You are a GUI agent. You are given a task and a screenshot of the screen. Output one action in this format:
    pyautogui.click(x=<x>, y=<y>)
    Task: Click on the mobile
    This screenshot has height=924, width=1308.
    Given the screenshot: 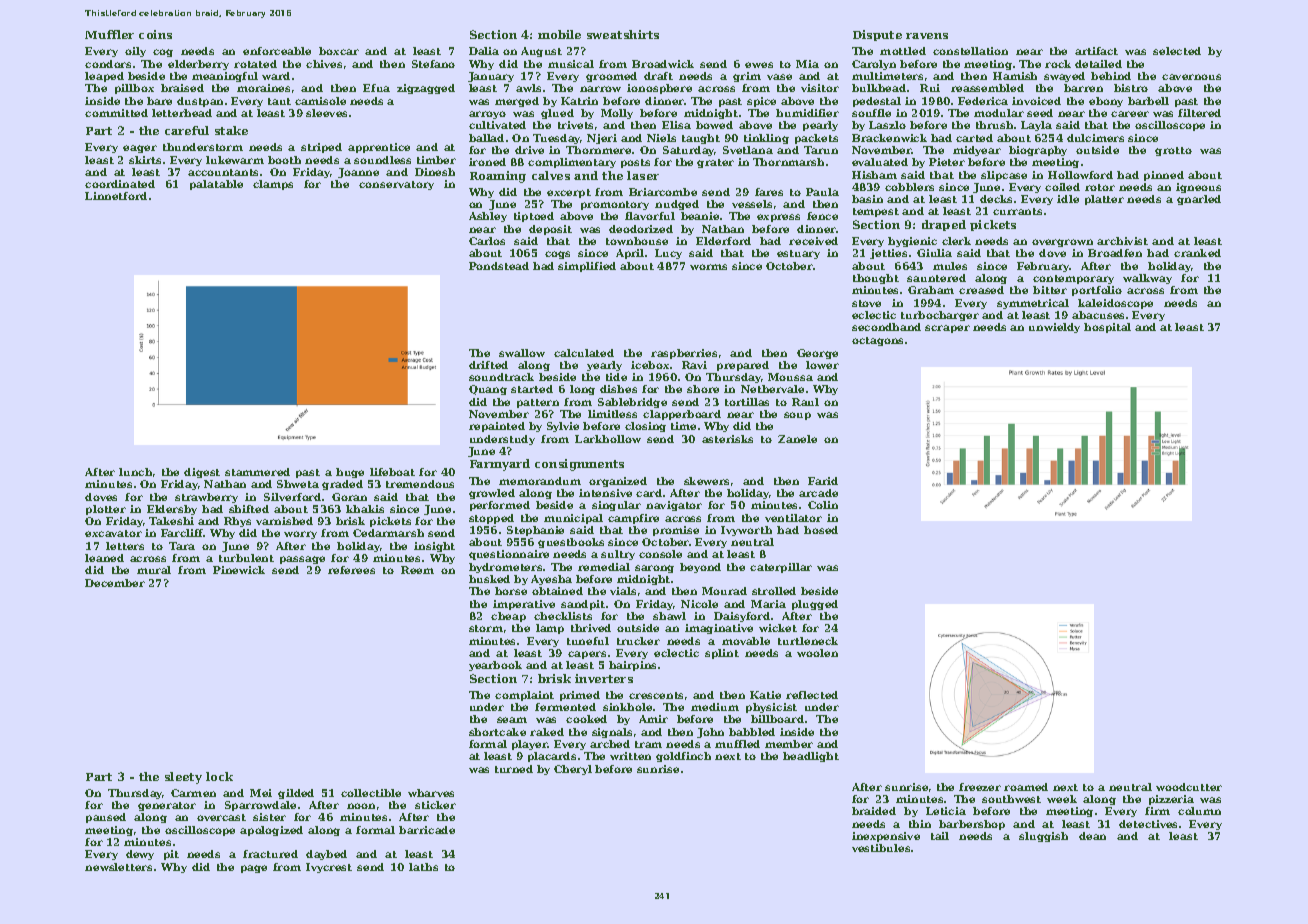 What is the action you would take?
    pyautogui.click(x=559, y=34)
